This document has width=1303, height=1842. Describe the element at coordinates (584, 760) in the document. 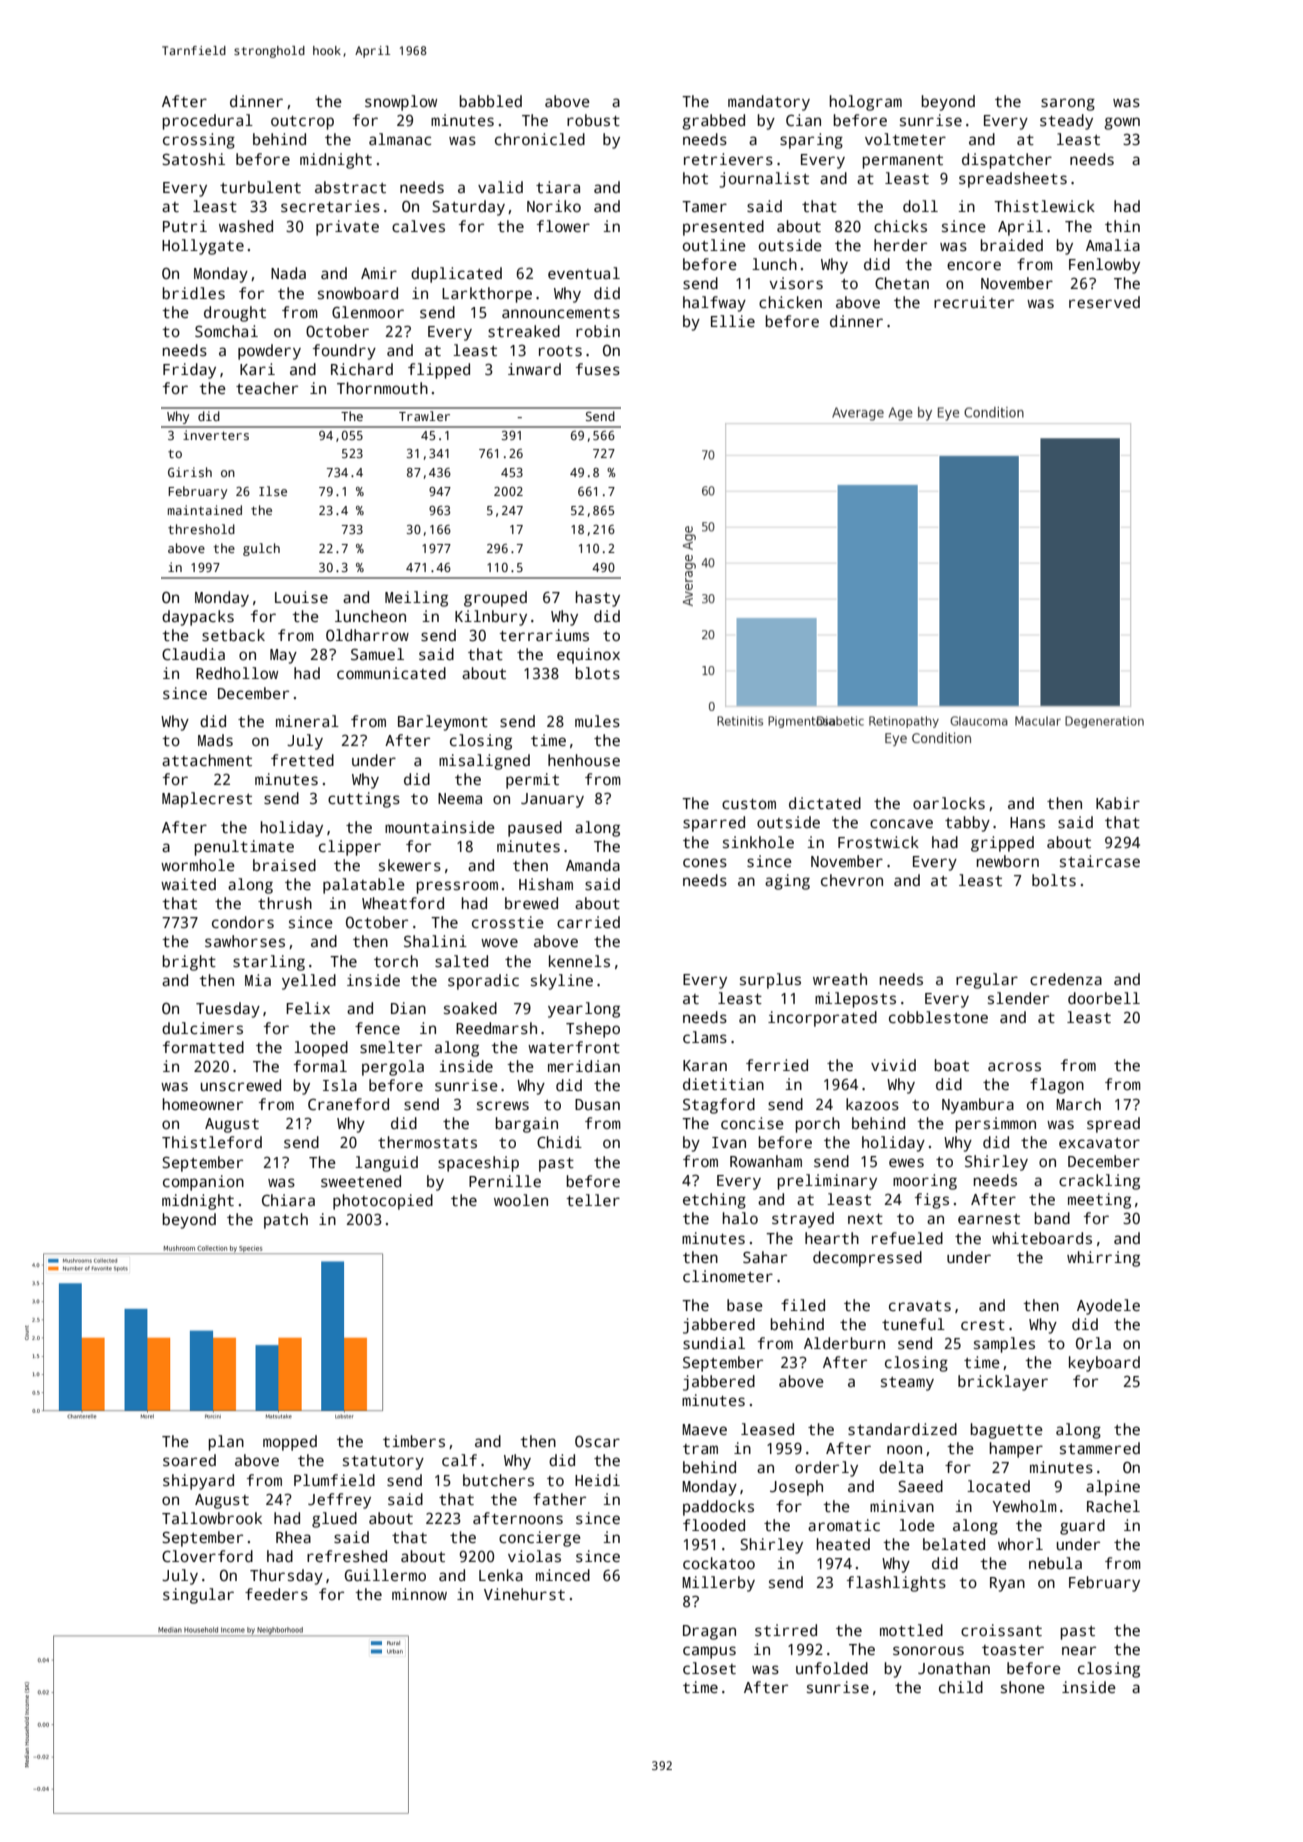

I see `henhouse` at that location.
